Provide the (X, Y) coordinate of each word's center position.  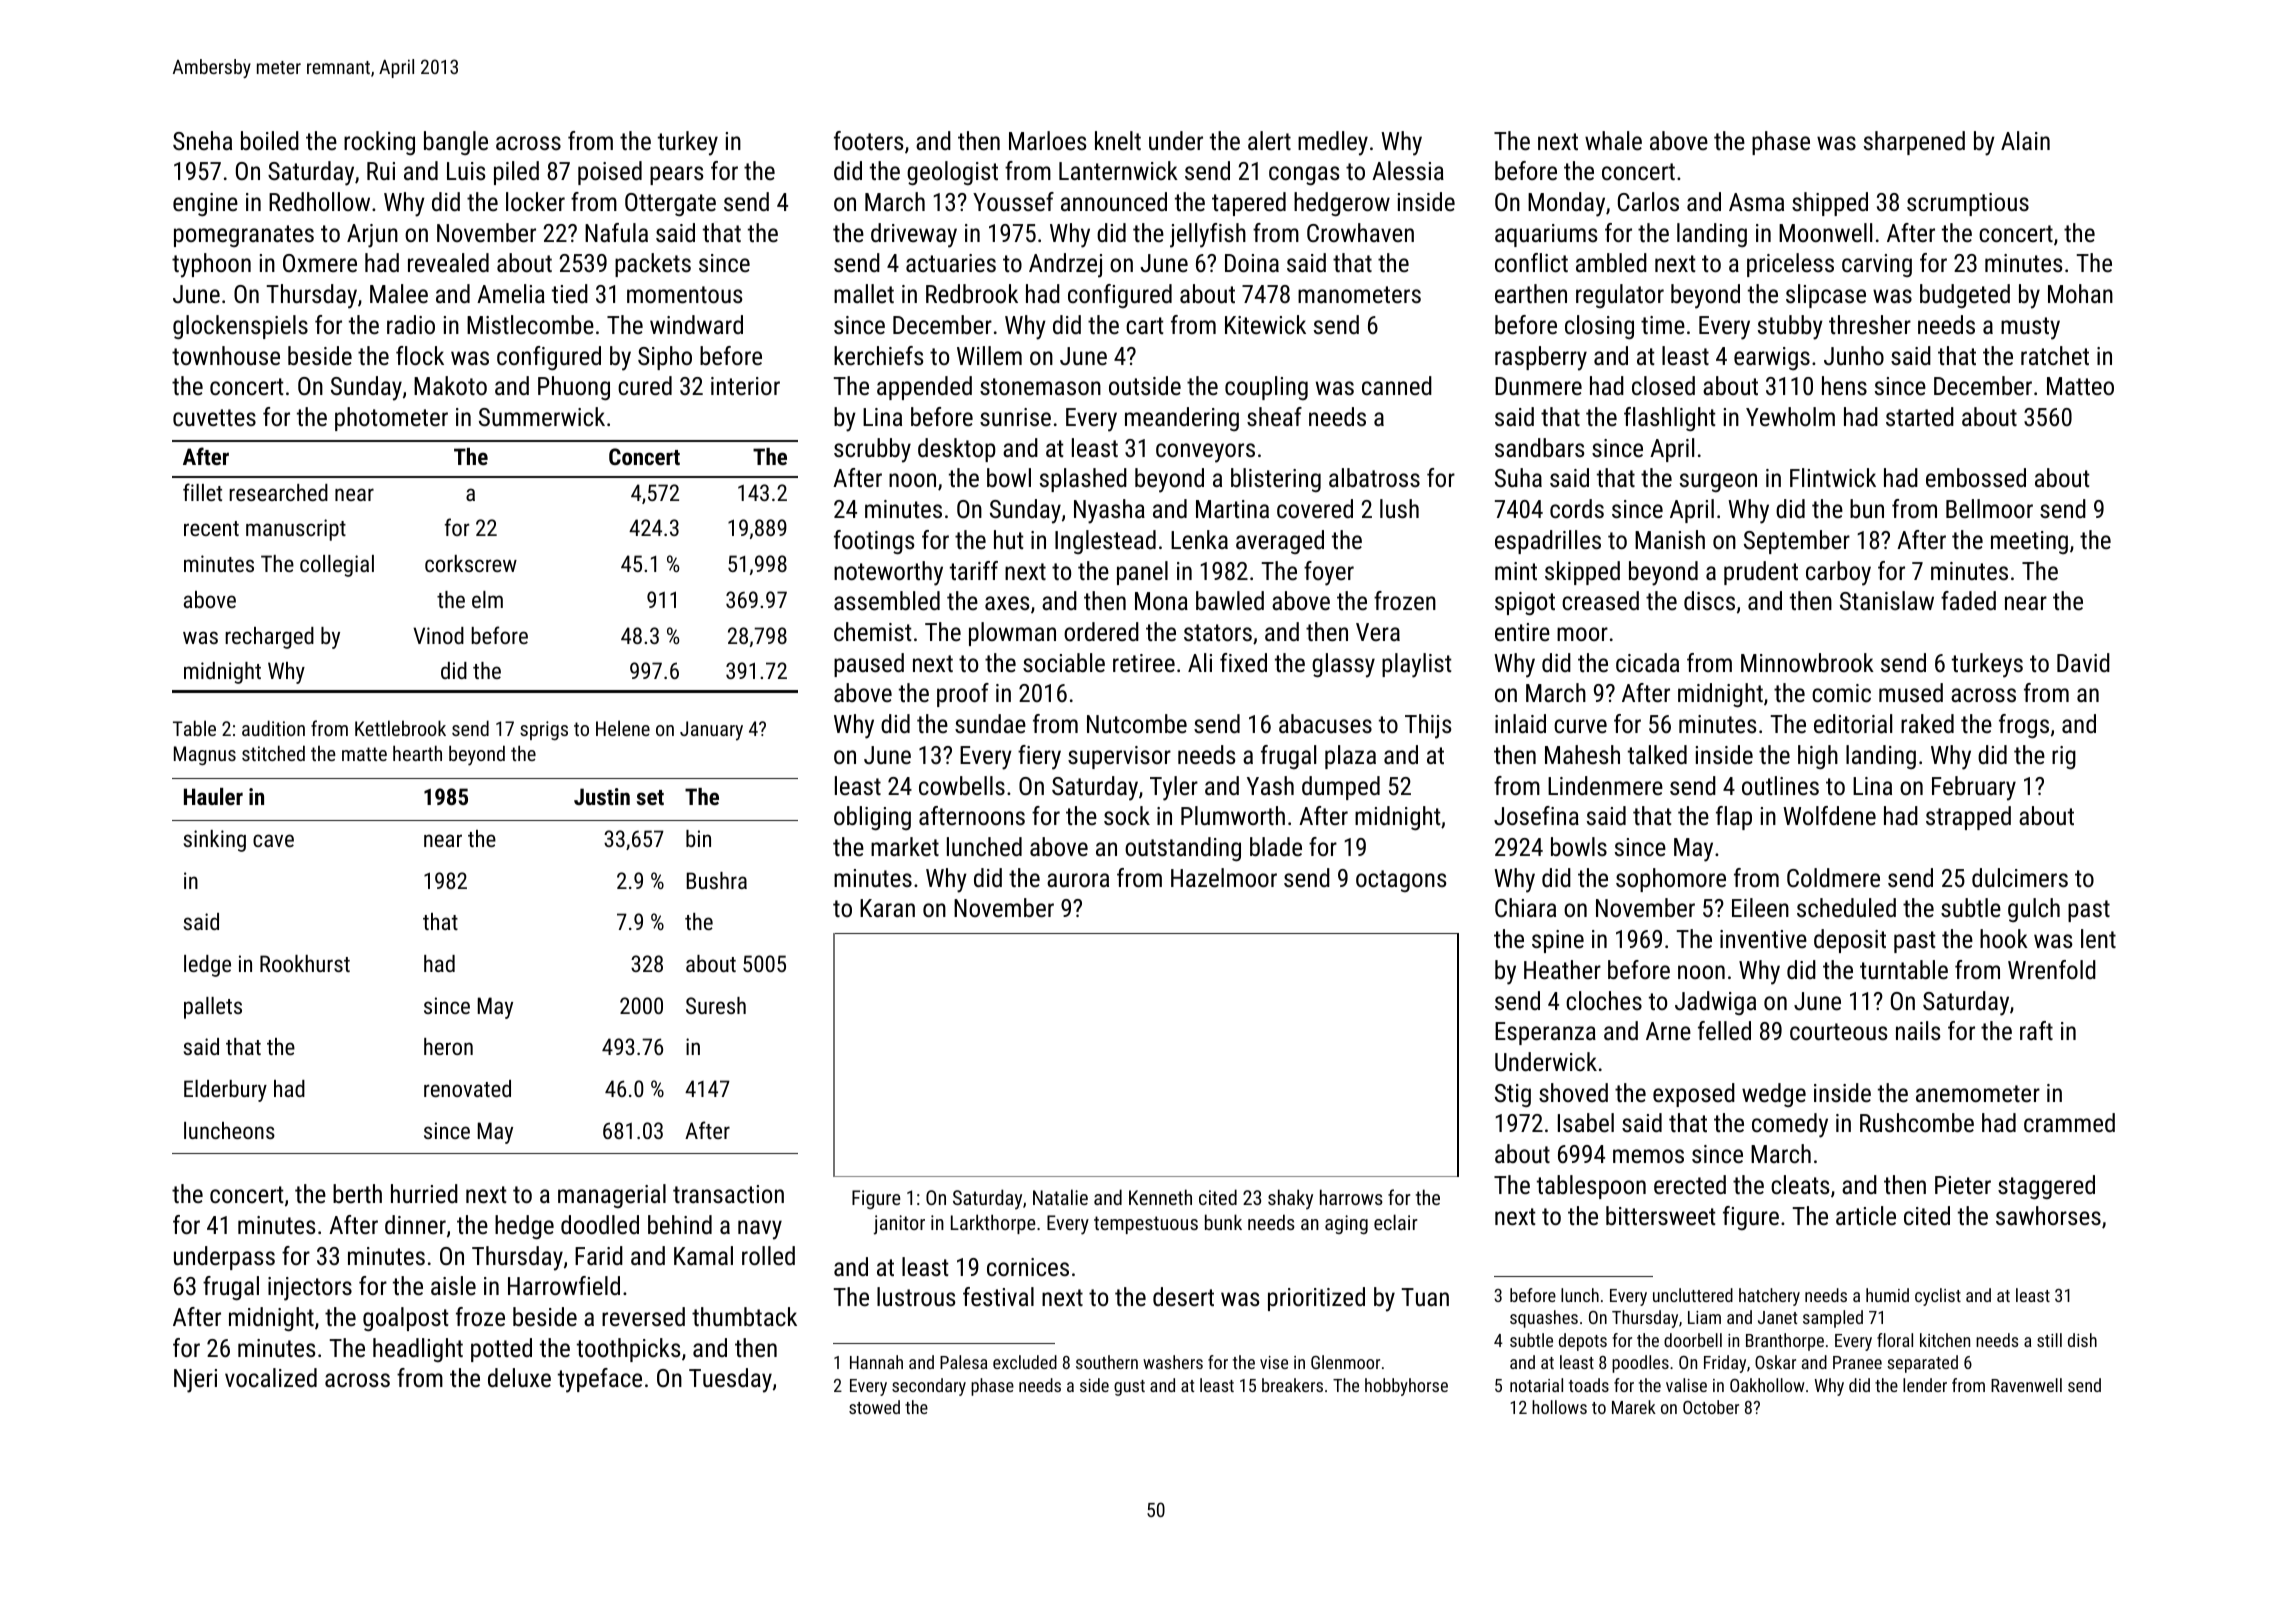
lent (2098, 938)
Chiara (1525, 907)
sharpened (1914, 143)
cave (273, 840)
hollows (1559, 1407)
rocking (379, 143)
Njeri (195, 1381)
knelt (1118, 140)
